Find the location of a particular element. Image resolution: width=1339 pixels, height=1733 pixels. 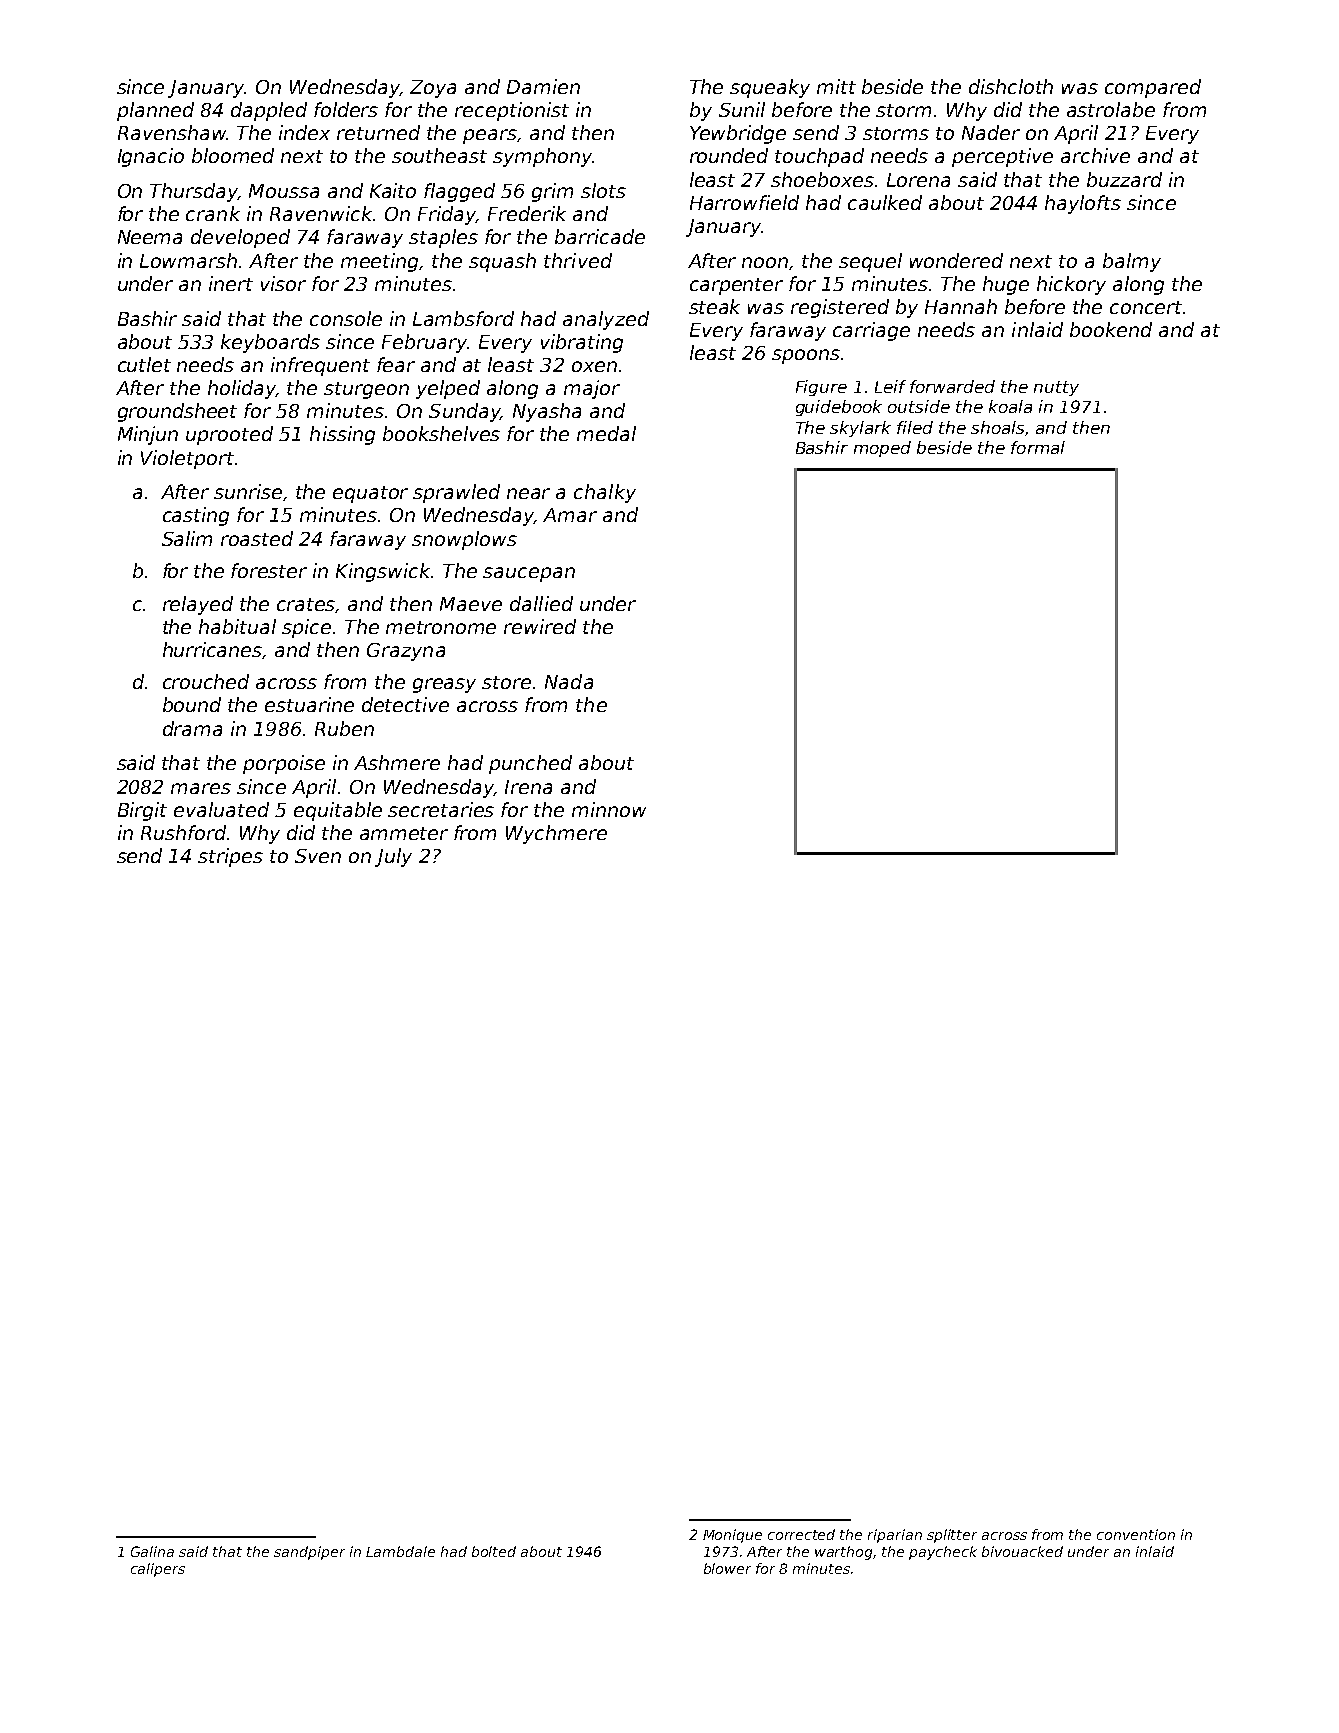

minnow is located at coordinates (609, 809).
